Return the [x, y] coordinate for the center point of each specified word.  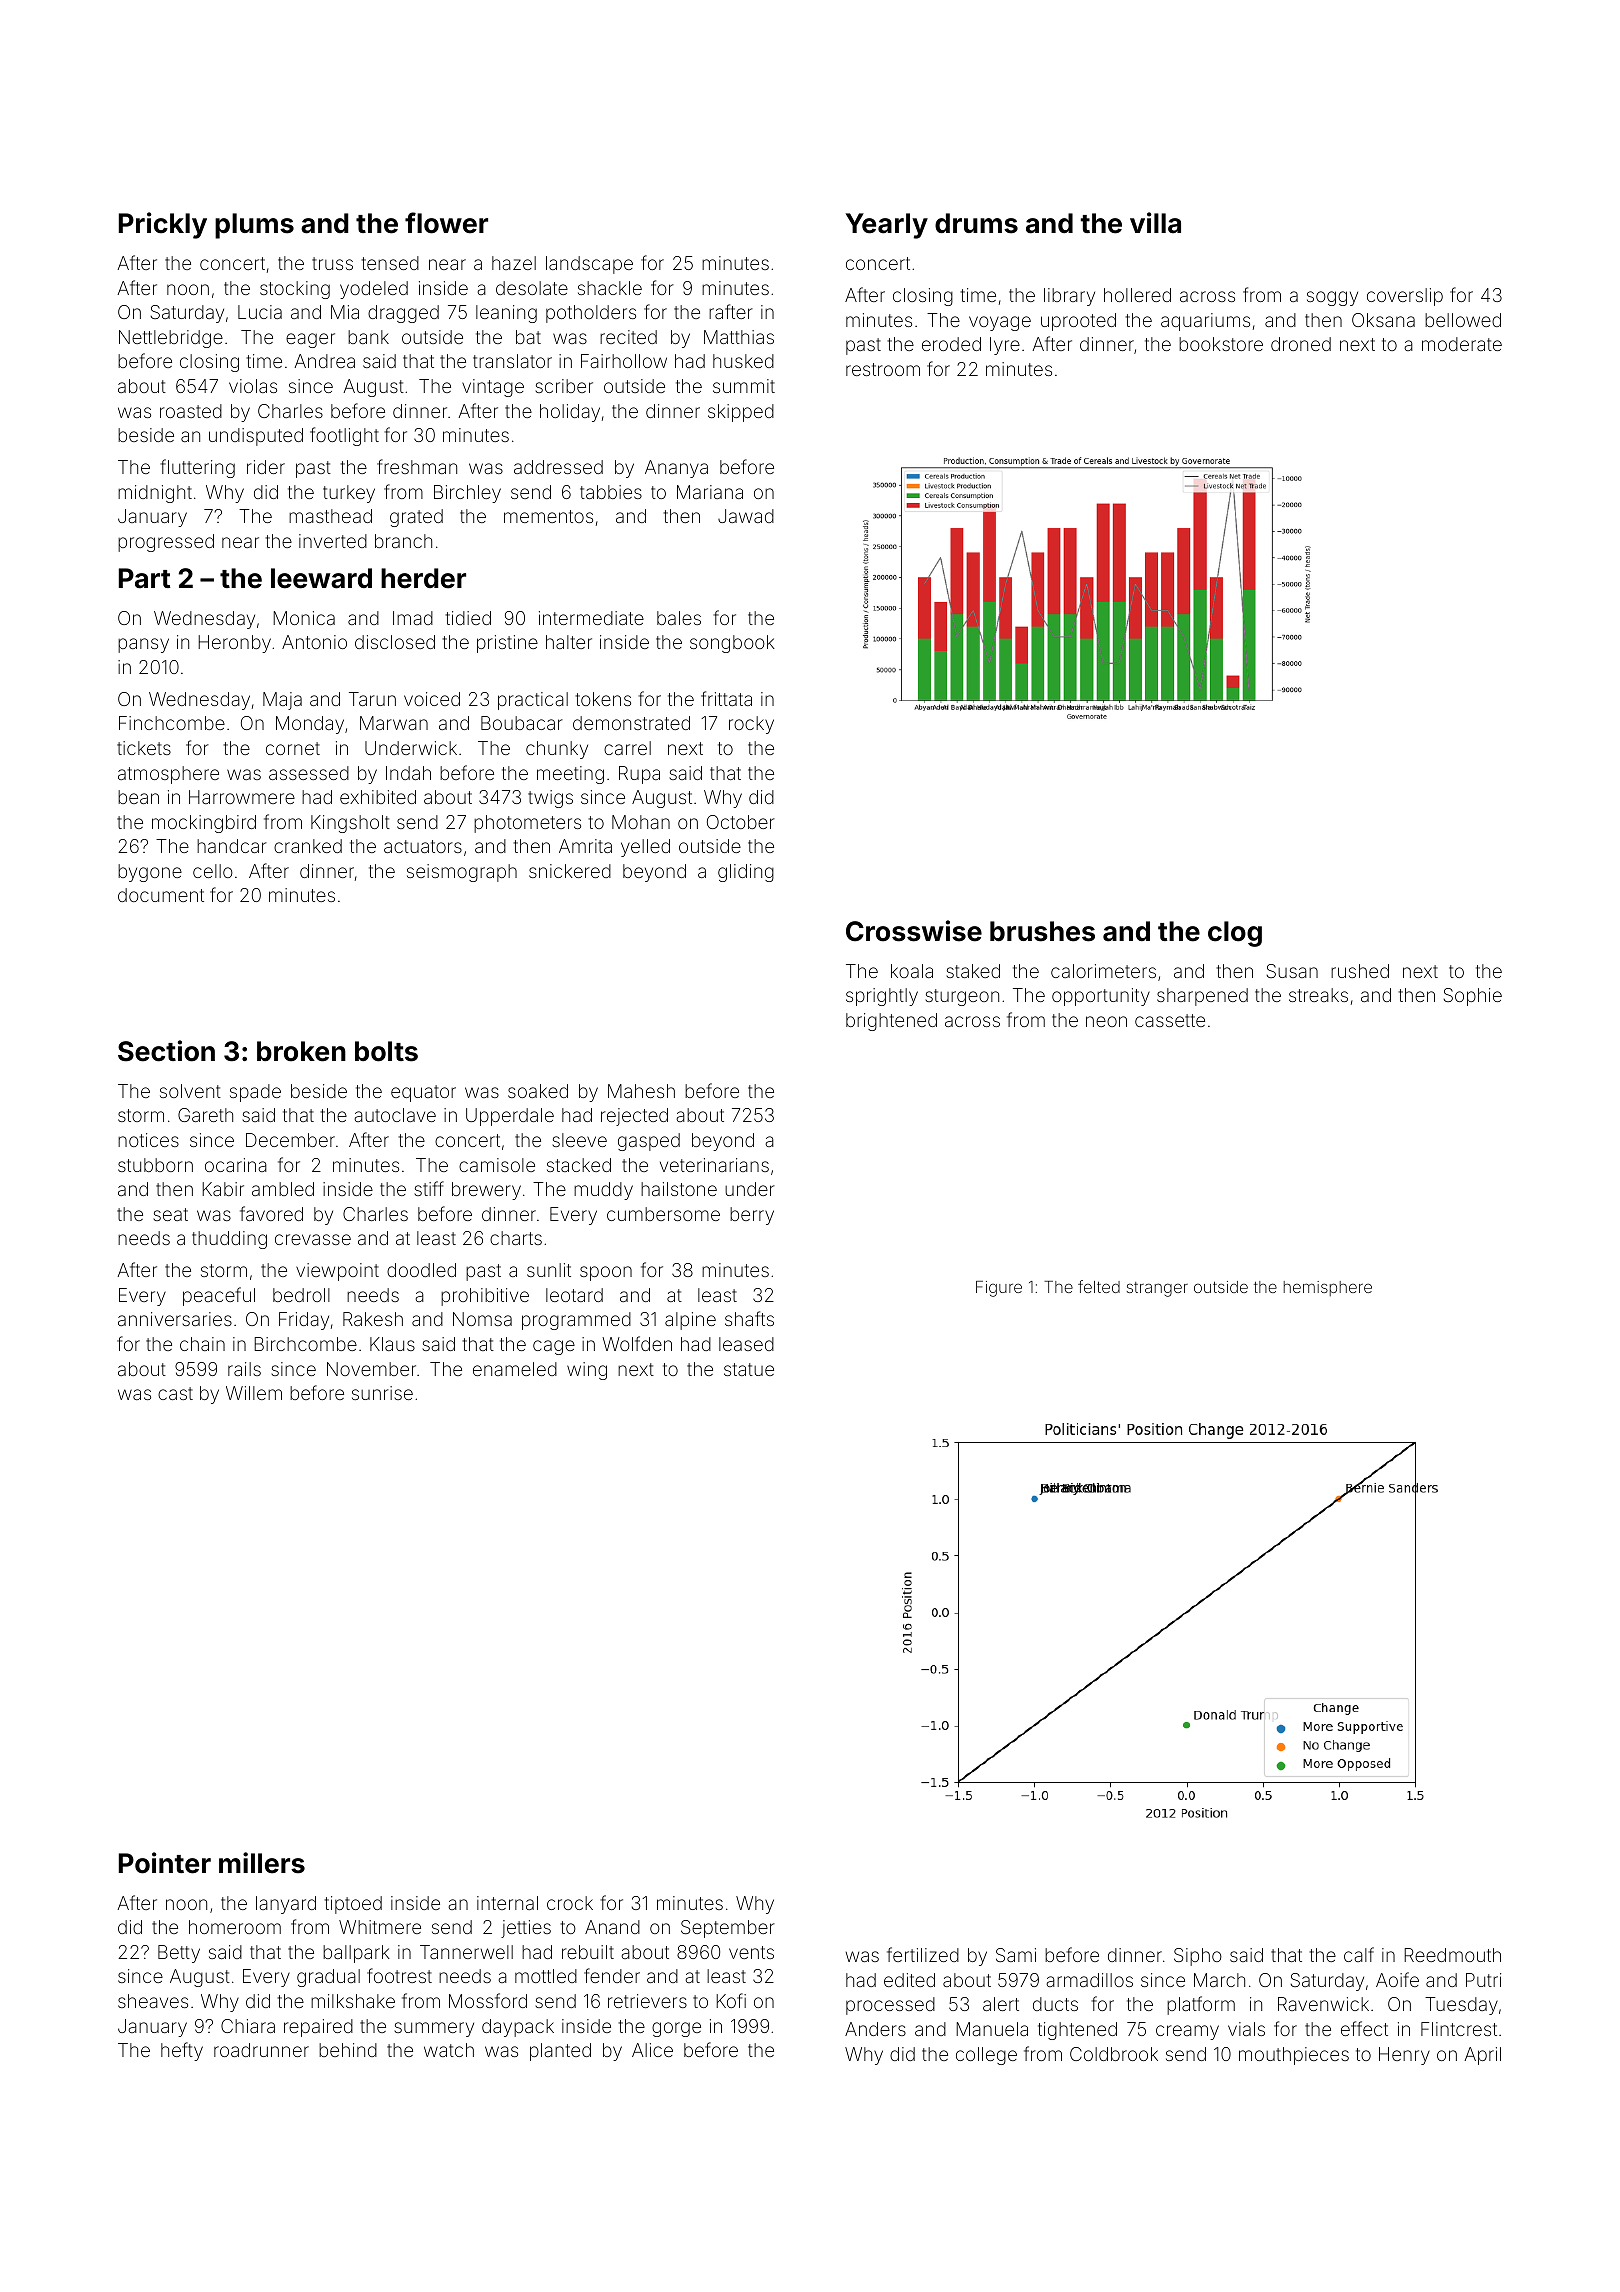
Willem [254, 1393]
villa [1155, 223]
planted [560, 2052]
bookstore [1221, 344]
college [986, 2056]
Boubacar [522, 723]
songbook [732, 644]
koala [912, 971]
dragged [403, 314]
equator [423, 1093]
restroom [883, 369]
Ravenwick [1323, 2004]
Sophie [1473, 997]
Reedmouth [1452, 1955]
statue [749, 1369]
